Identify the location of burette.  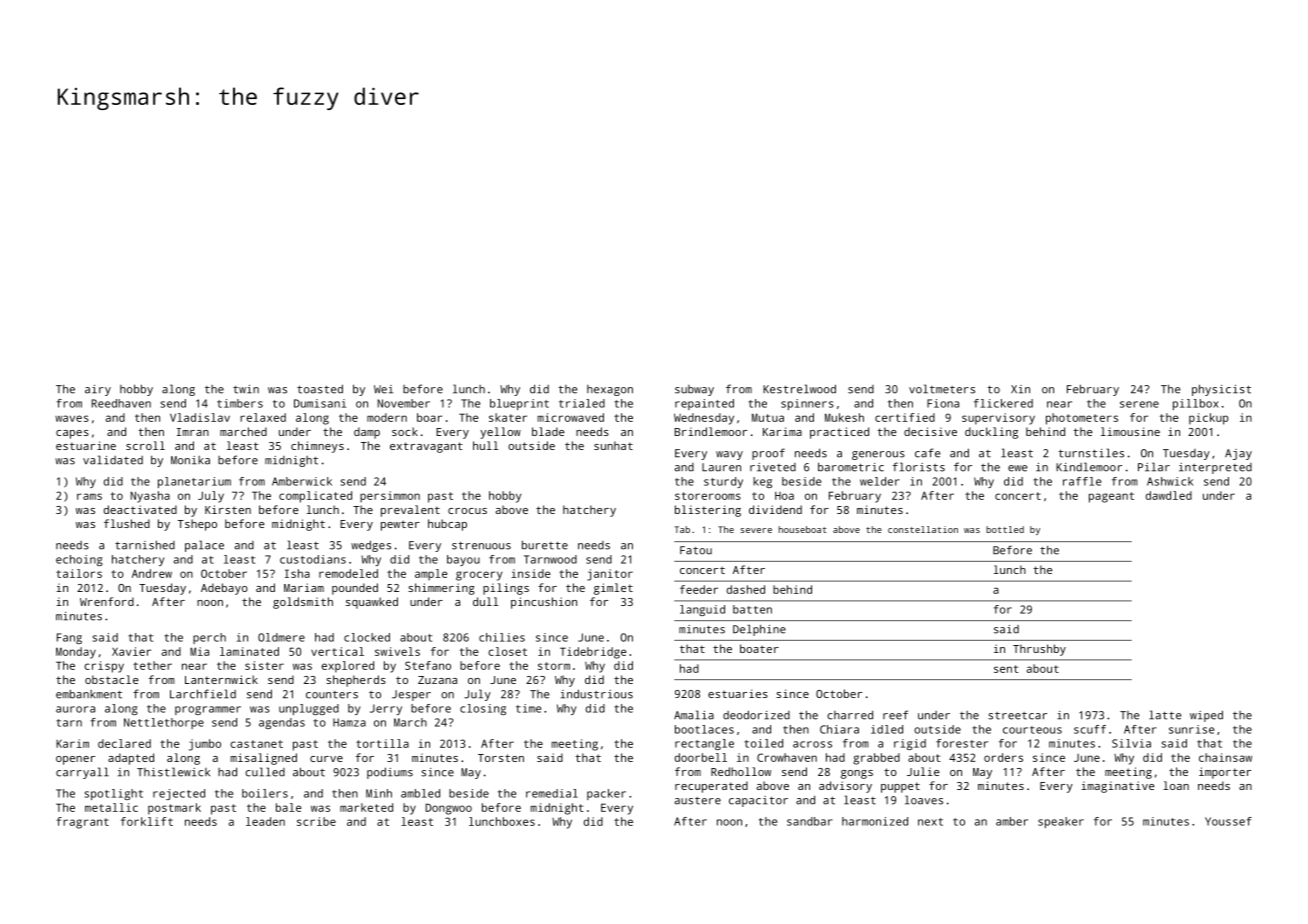
(545, 545).
